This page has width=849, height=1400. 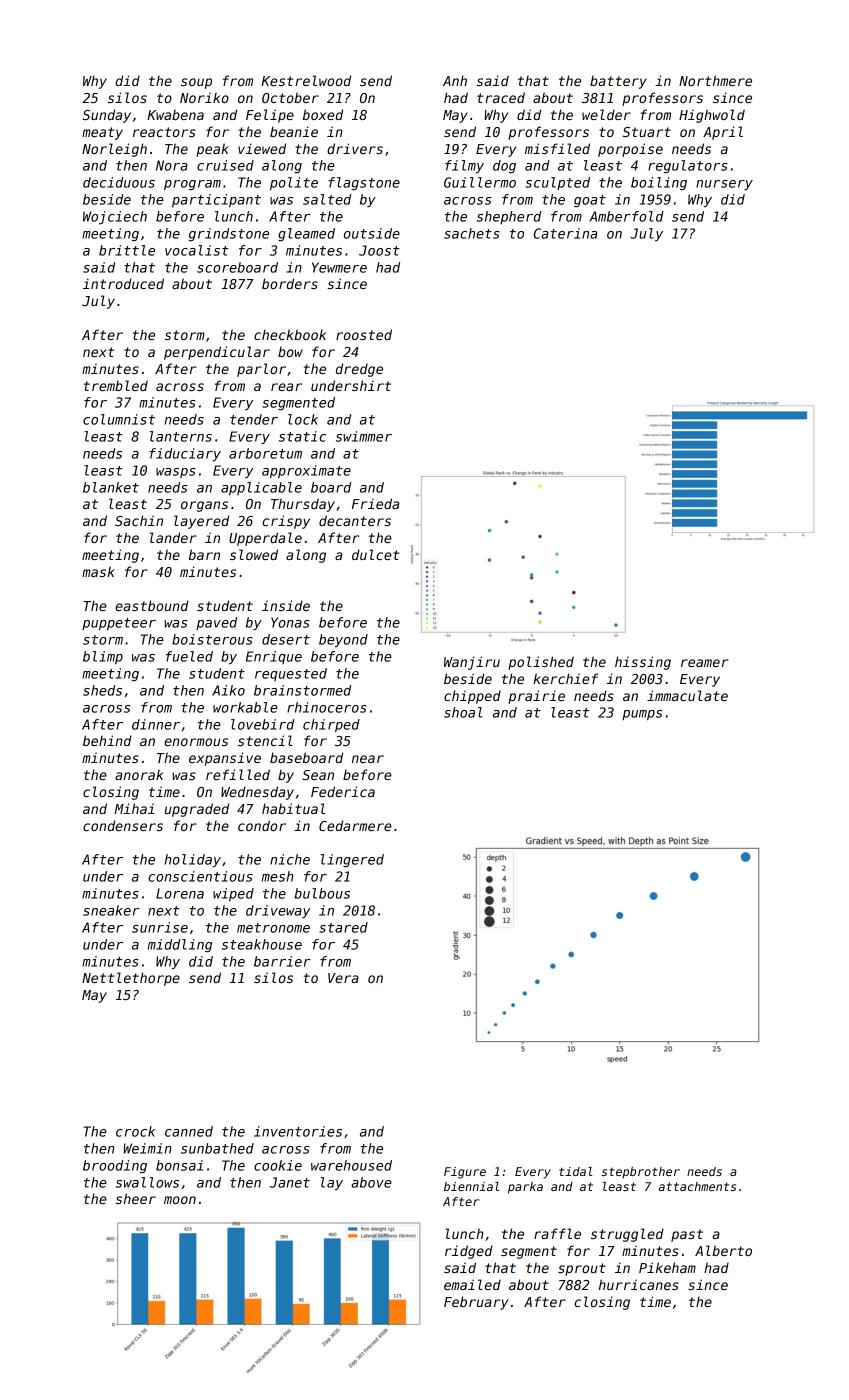 I want to click on hissing, so click(x=643, y=663).
